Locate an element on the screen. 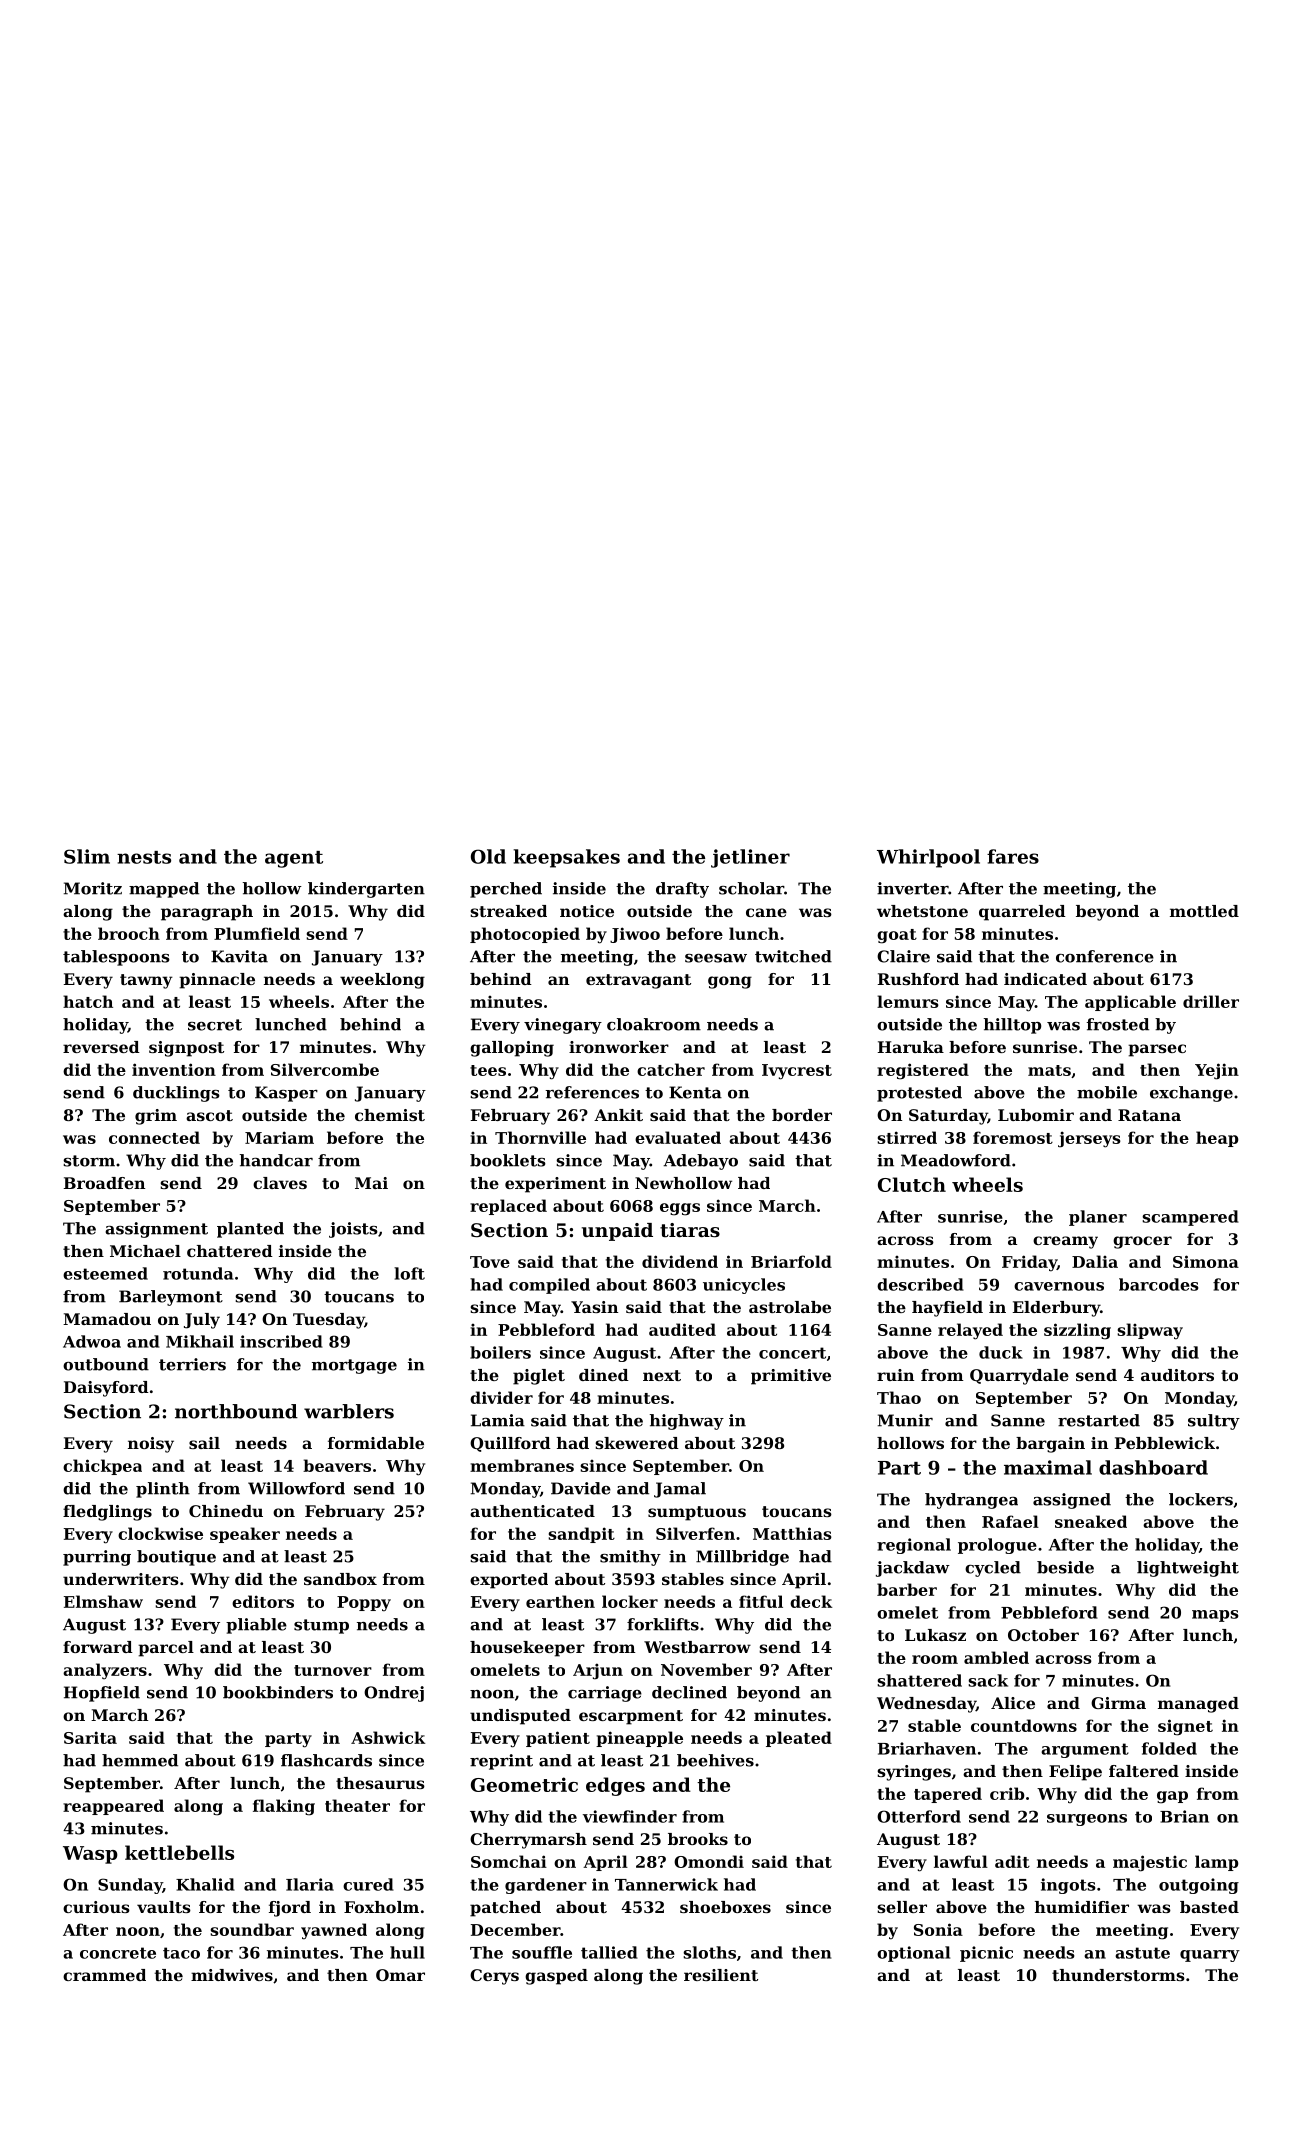 Image resolution: width=1302 pixels, height=2145 pixels. Girma is located at coordinates (1118, 1703).
